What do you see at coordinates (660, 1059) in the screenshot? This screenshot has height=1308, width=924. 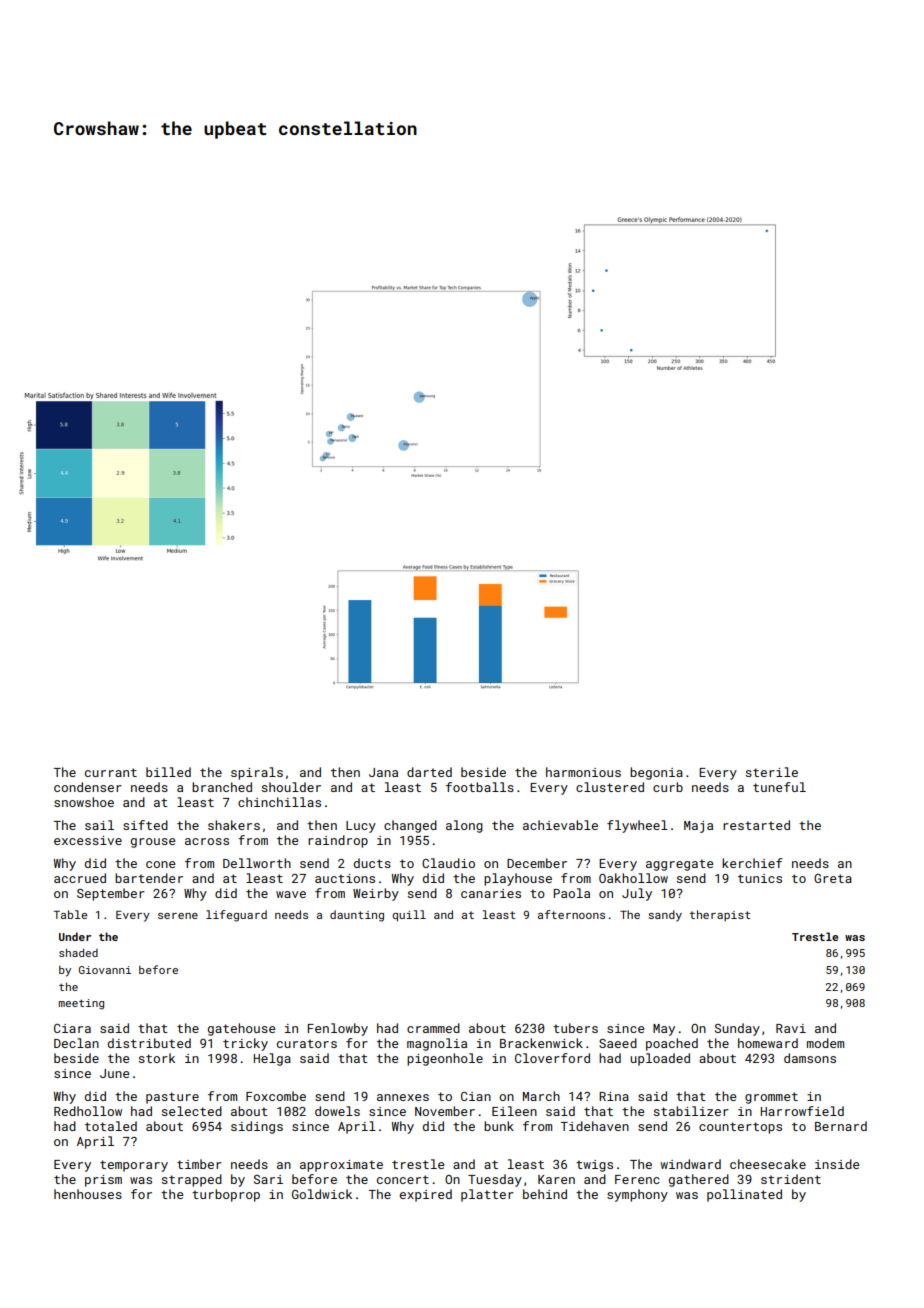 I see `uploaded` at bounding box center [660, 1059].
